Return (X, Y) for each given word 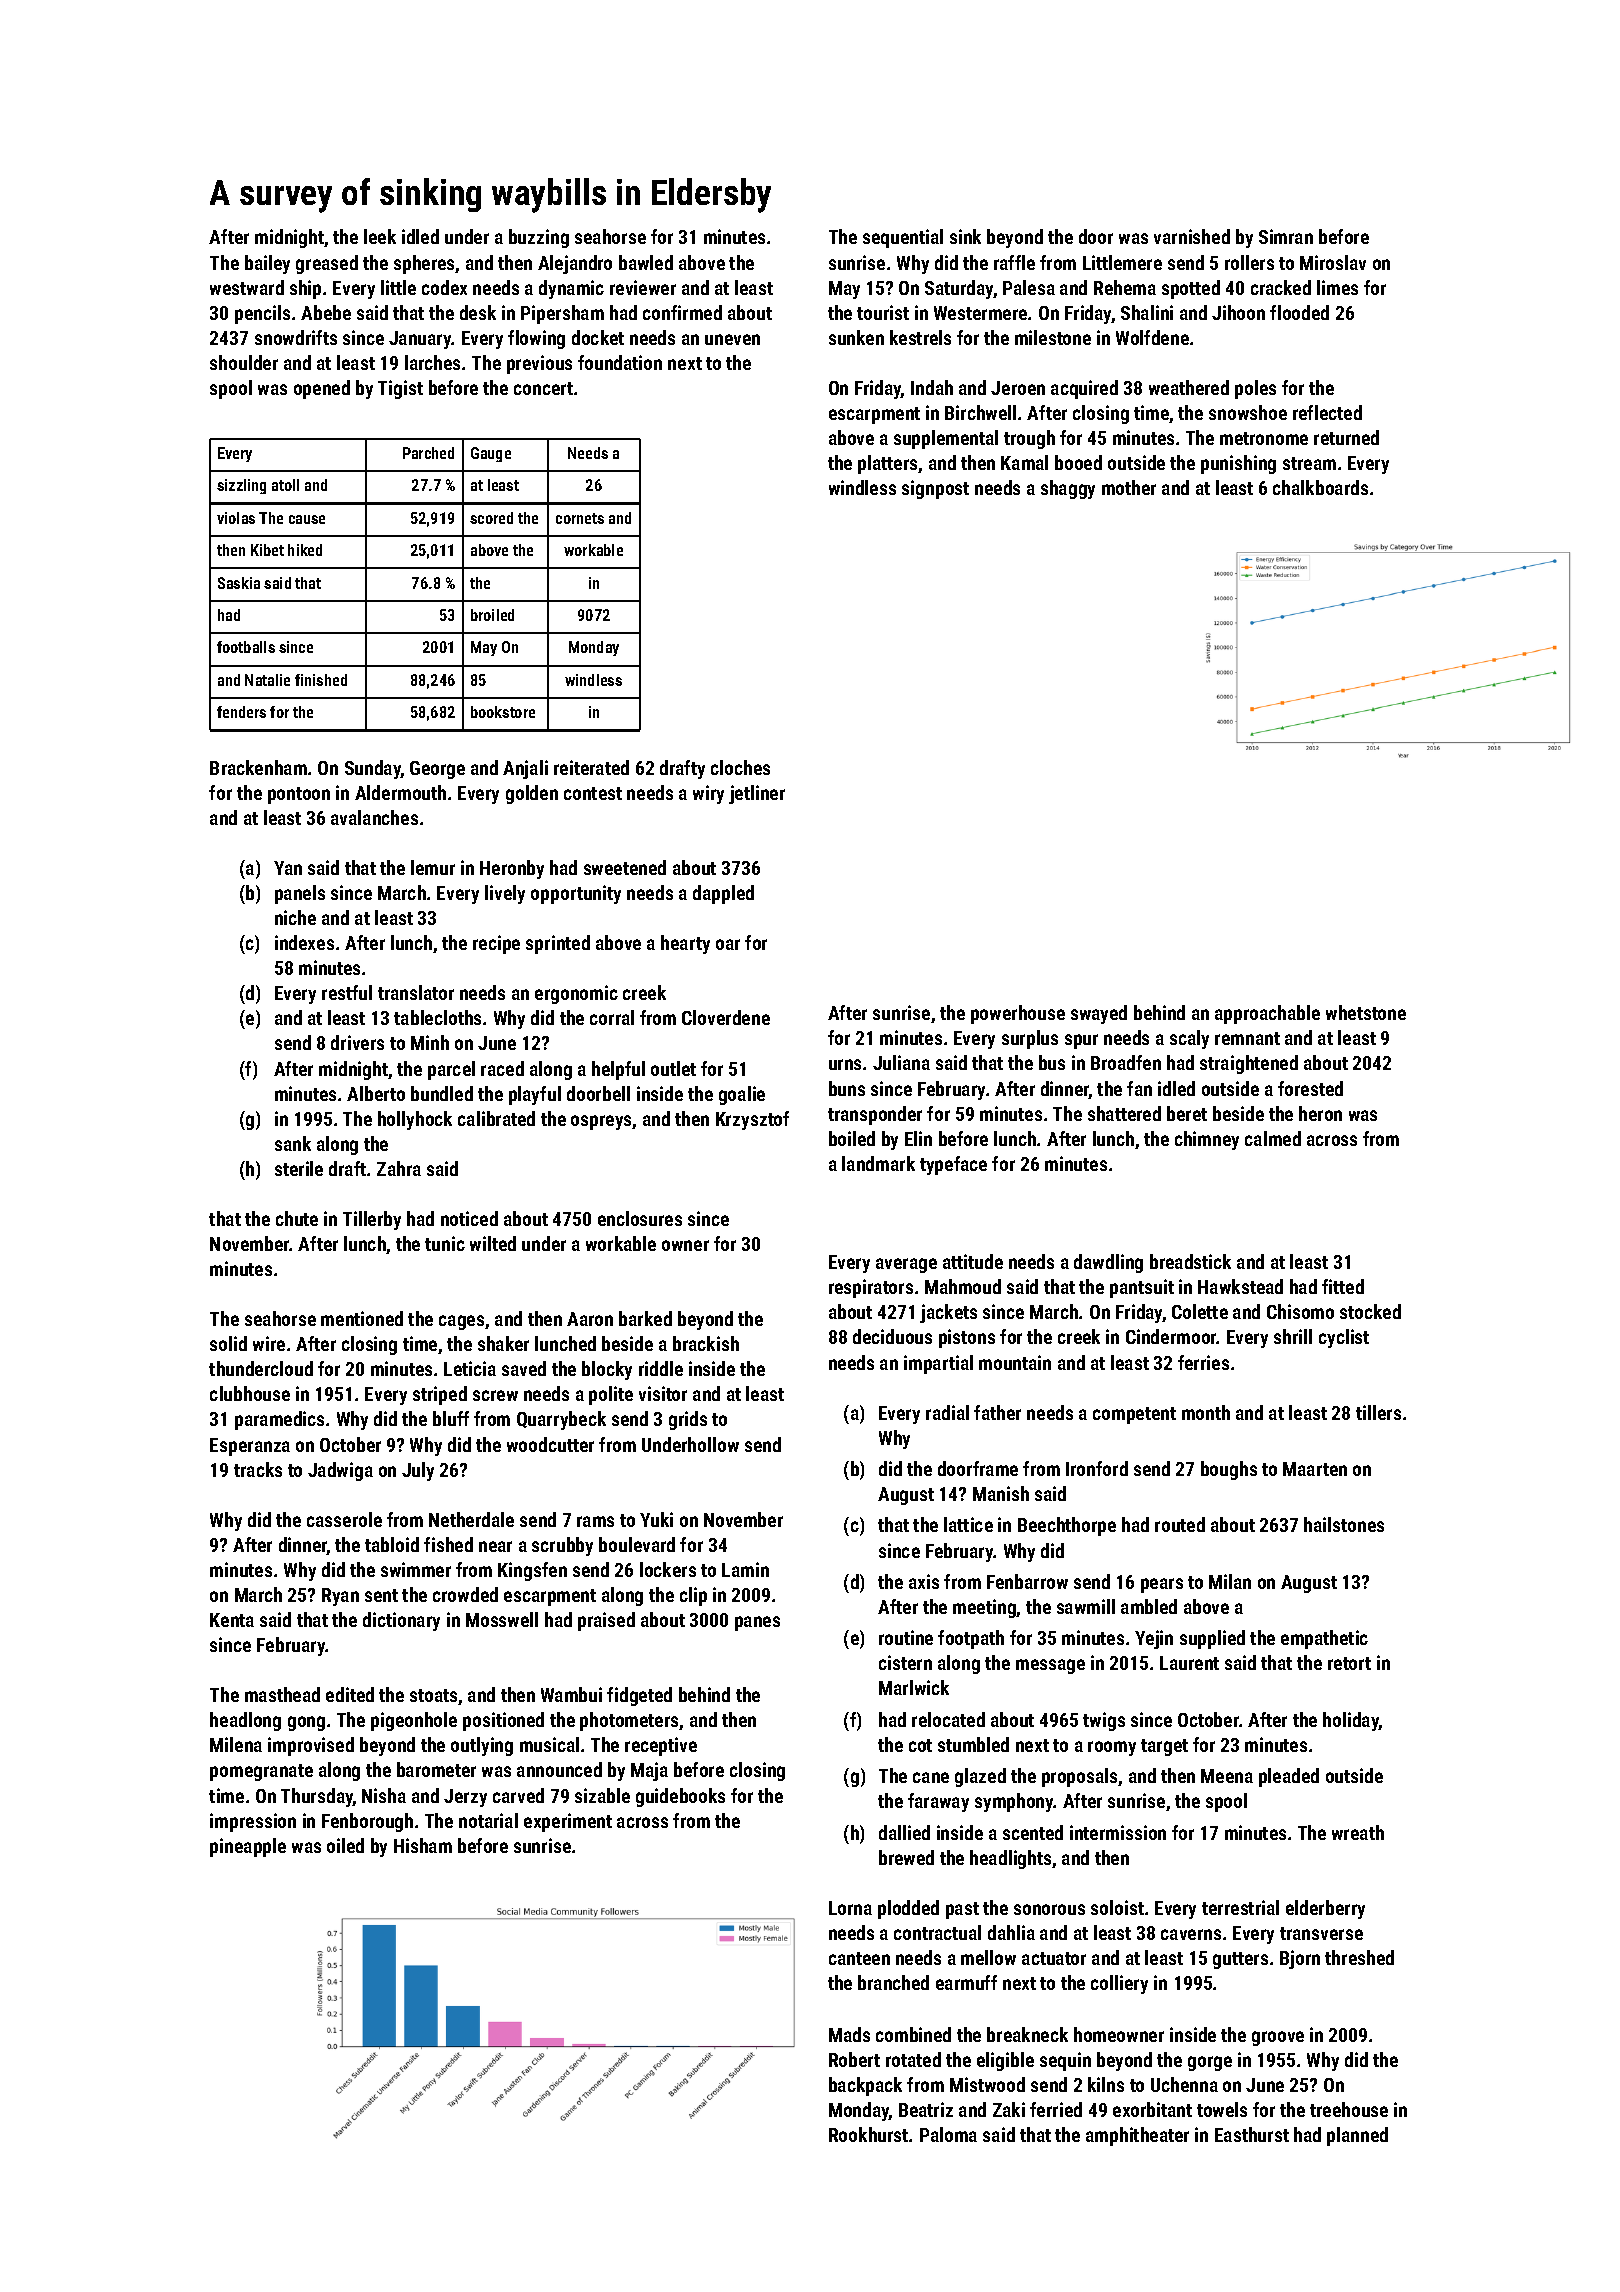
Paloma (948, 2134)
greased (327, 264)
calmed (1273, 1138)
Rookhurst (868, 2134)
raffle (1014, 262)
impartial (938, 1364)
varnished (1192, 236)
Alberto (376, 1093)
